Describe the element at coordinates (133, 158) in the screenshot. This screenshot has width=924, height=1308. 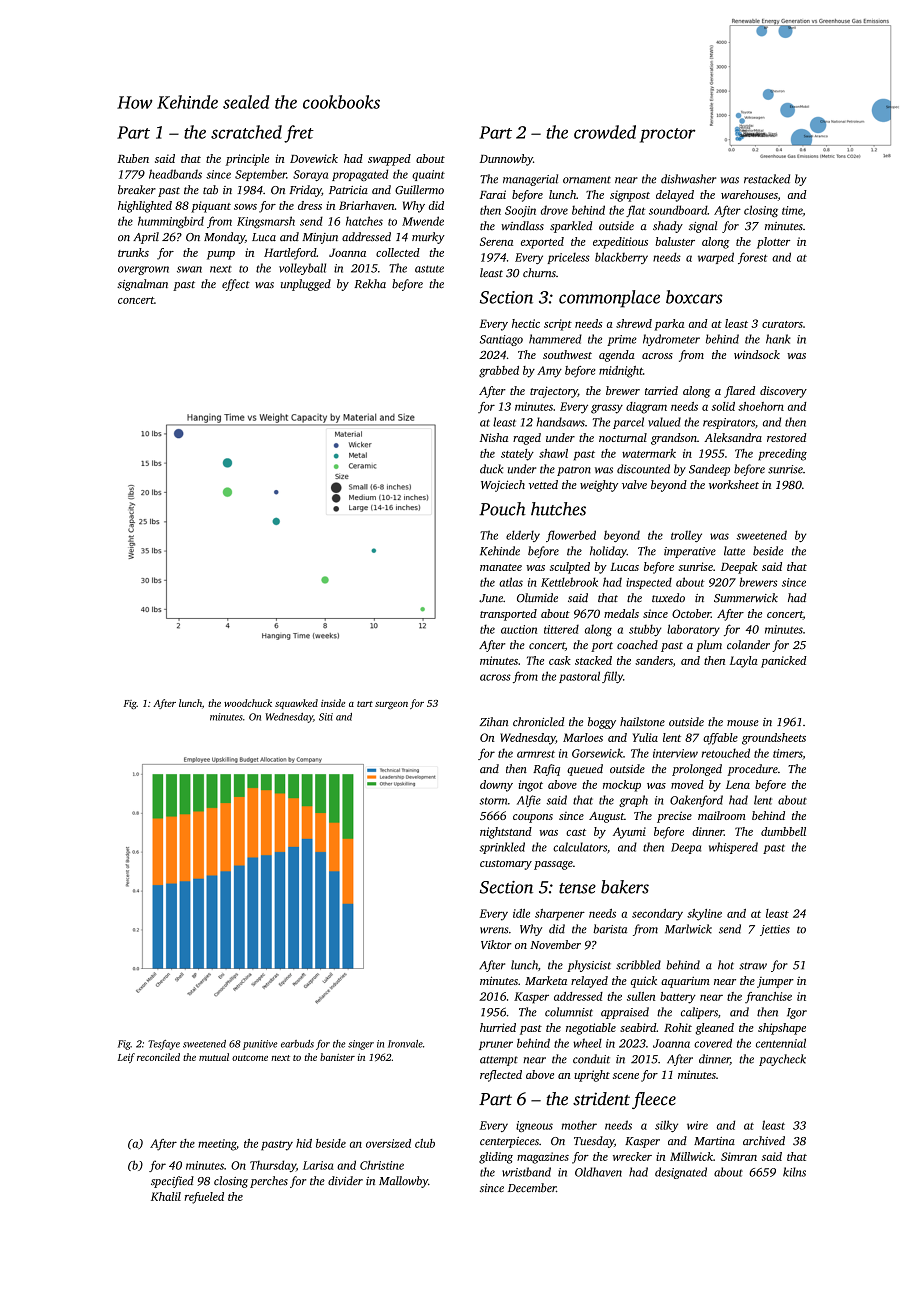
I see `Ruben` at that location.
